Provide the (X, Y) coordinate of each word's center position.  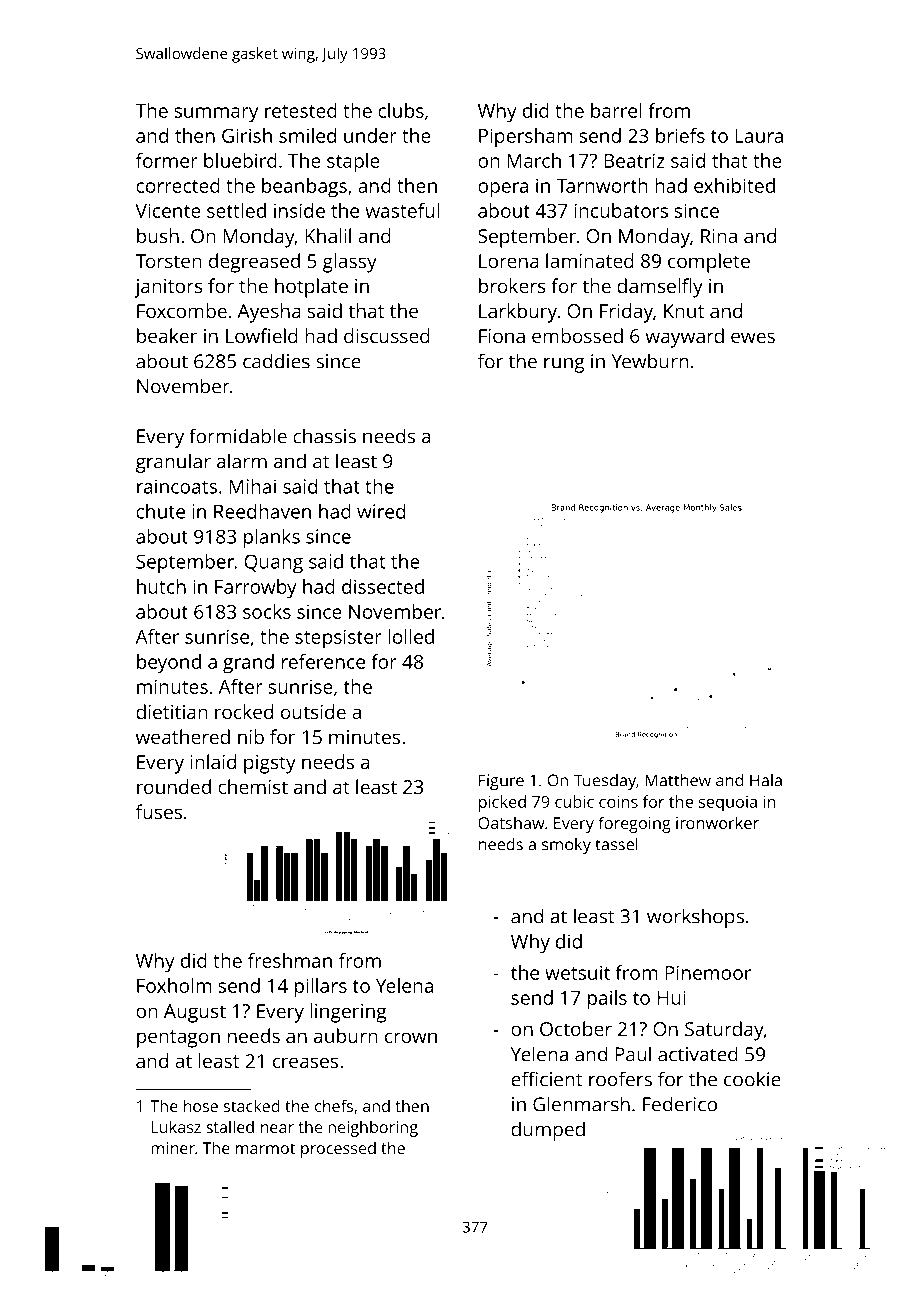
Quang (273, 563)
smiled (307, 135)
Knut (684, 311)
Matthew (678, 780)
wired (381, 511)
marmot (265, 1148)
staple (353, 163)
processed (338, 1150)
